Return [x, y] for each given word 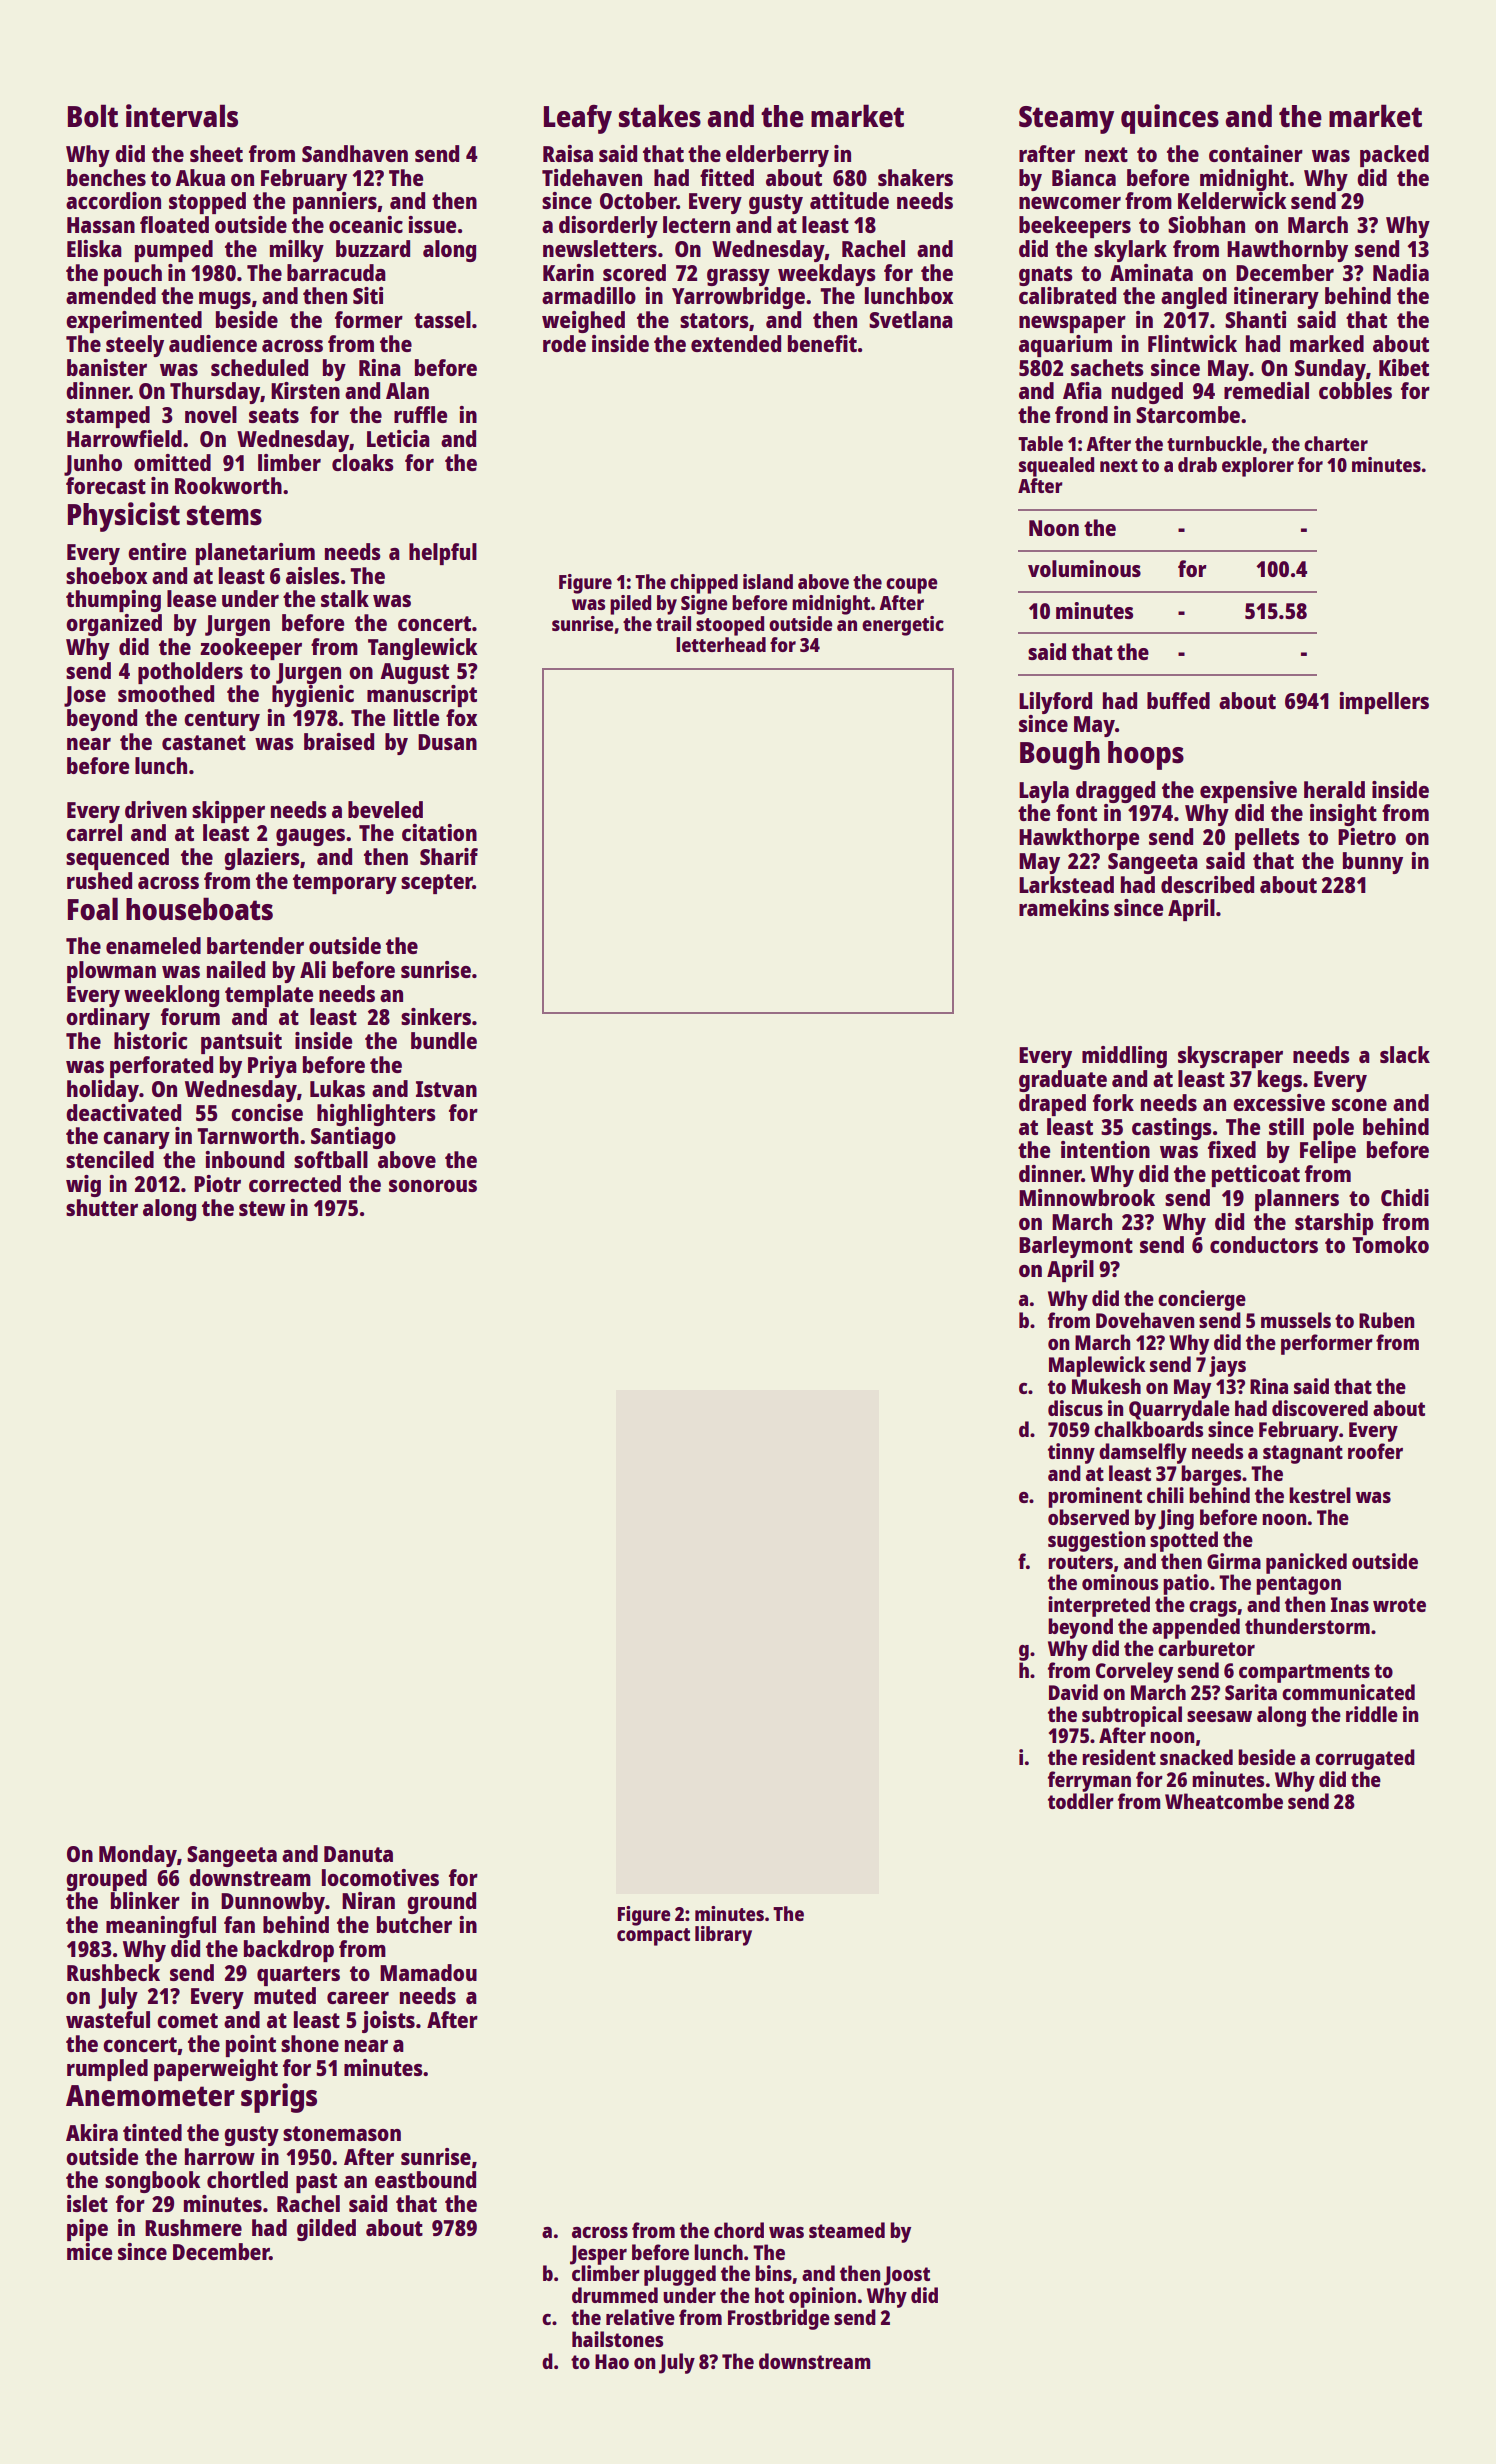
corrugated [1365, 1759]
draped [1052, 1105]
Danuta [358, 1854]
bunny [1373, 863]
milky [297, 251]
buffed [1178, 700]
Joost [907, 2276]
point [251, 2046]
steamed [847, 2230]
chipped [704, 584]
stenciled [110, 1159]
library [723, 1936]
